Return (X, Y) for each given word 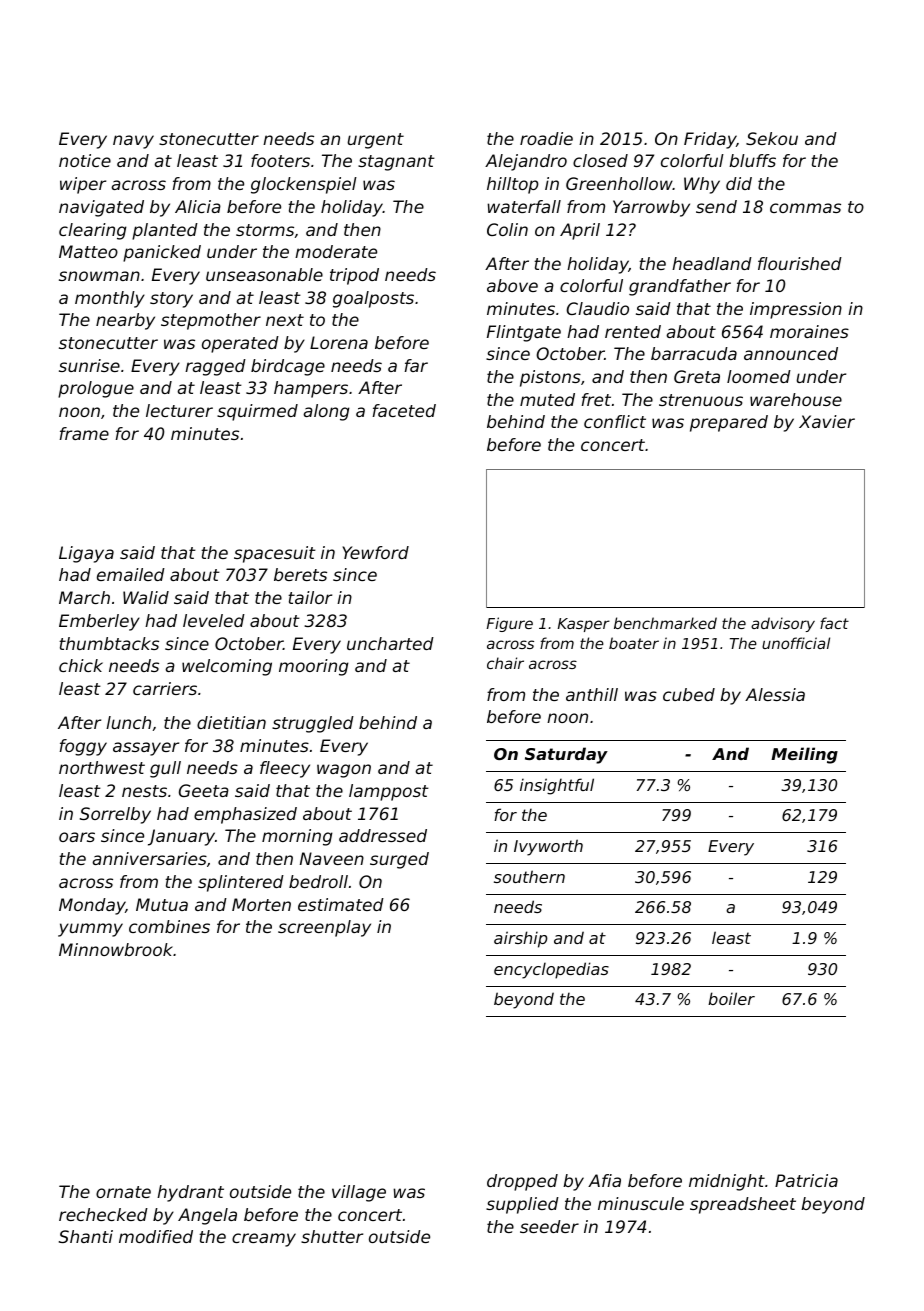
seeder (549, 1226)
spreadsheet (743, 1205)
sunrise (89, 365)
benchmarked (665, 623)
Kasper (584, 625)
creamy (264, 1240)
